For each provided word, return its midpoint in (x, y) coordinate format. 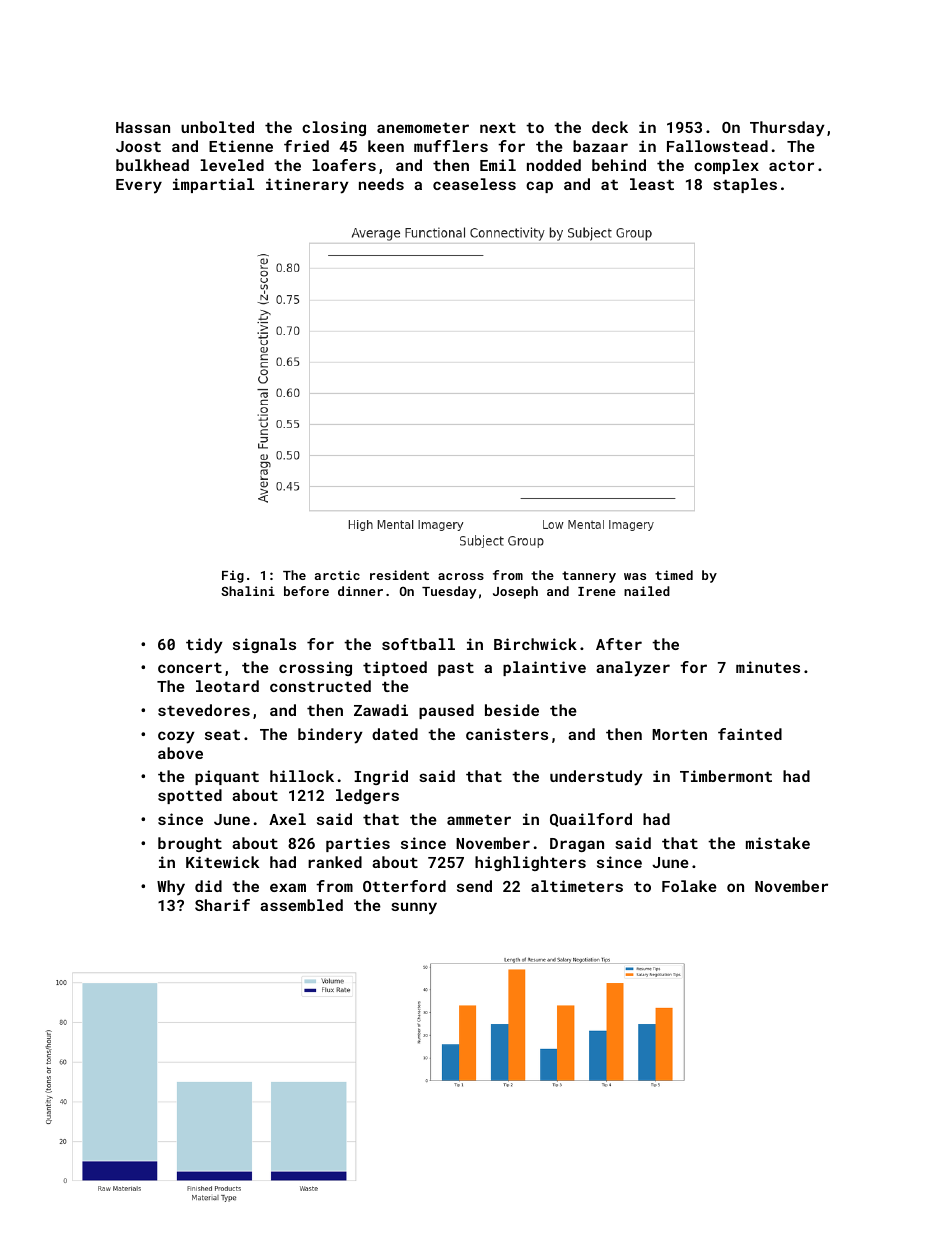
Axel (287, 819)
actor (791, 166)
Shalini (248, 591)
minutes (768, 667)
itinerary (307, 186)
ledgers (367, 796)
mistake (778, 843)
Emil (498, 165)
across (461, 576)
